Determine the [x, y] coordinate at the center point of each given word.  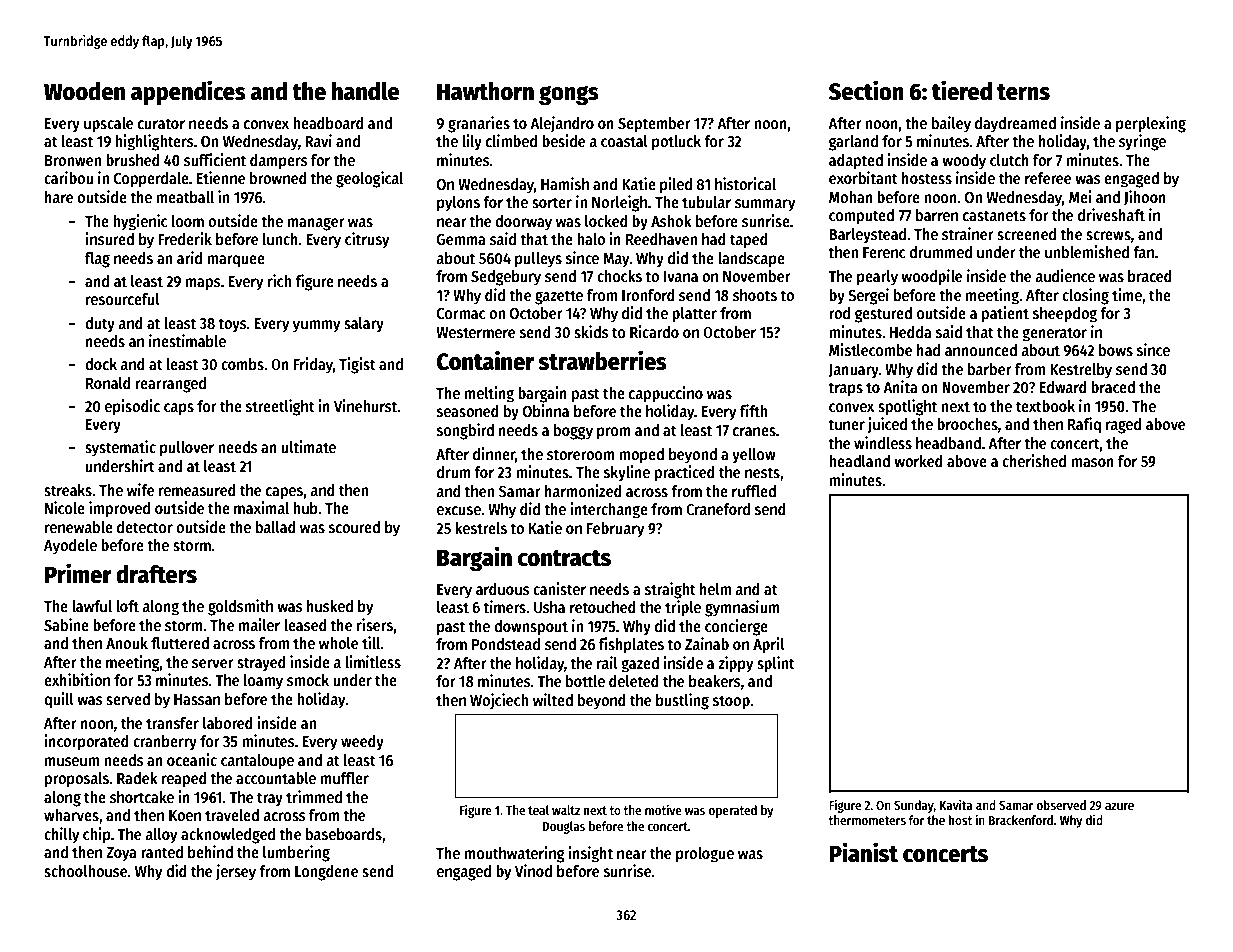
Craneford [718, 509]
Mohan [851, 197]
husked [330, 606]
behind [210, 851]
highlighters [154, 142]
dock [101, 364]
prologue [705, 855]
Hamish [565, 184]
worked [918, 461]
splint [776, 664]
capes [284, 493]
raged [1123, 426]
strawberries [602, 360]
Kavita [956, 804]
